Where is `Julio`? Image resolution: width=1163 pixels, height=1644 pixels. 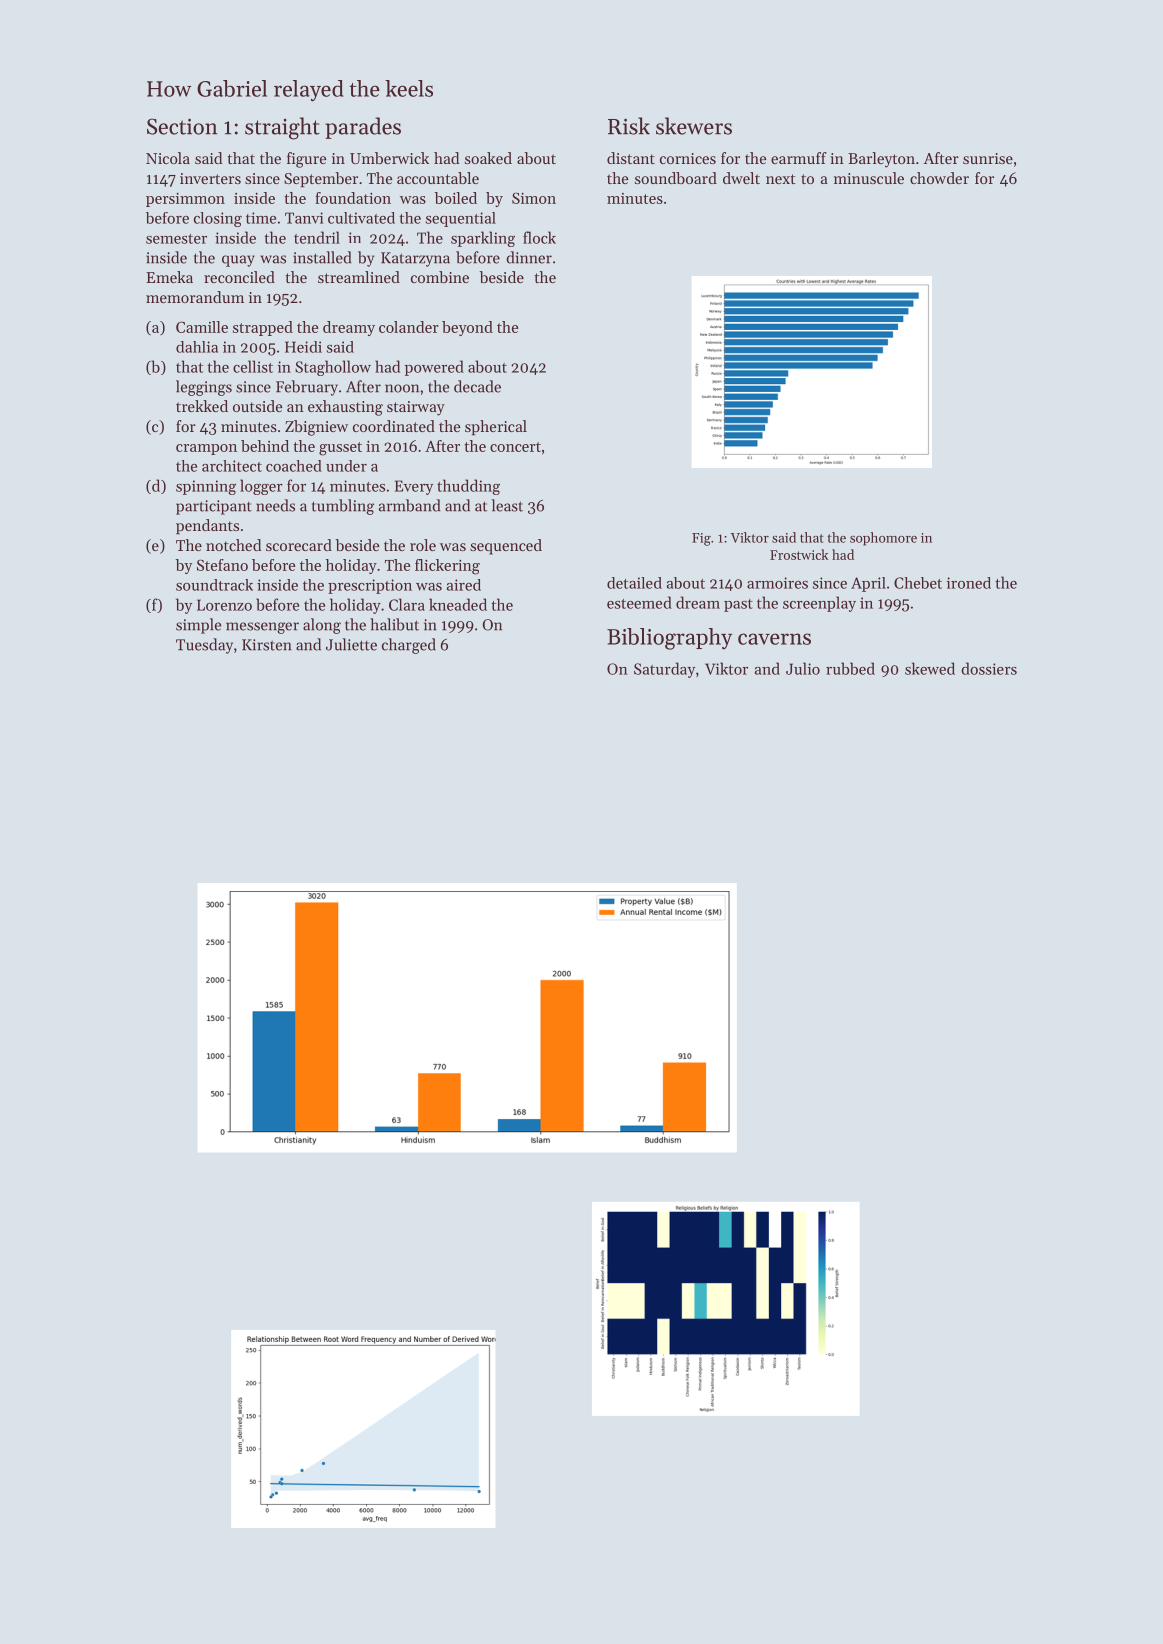 Julio is located at coordinates (803, 668).
